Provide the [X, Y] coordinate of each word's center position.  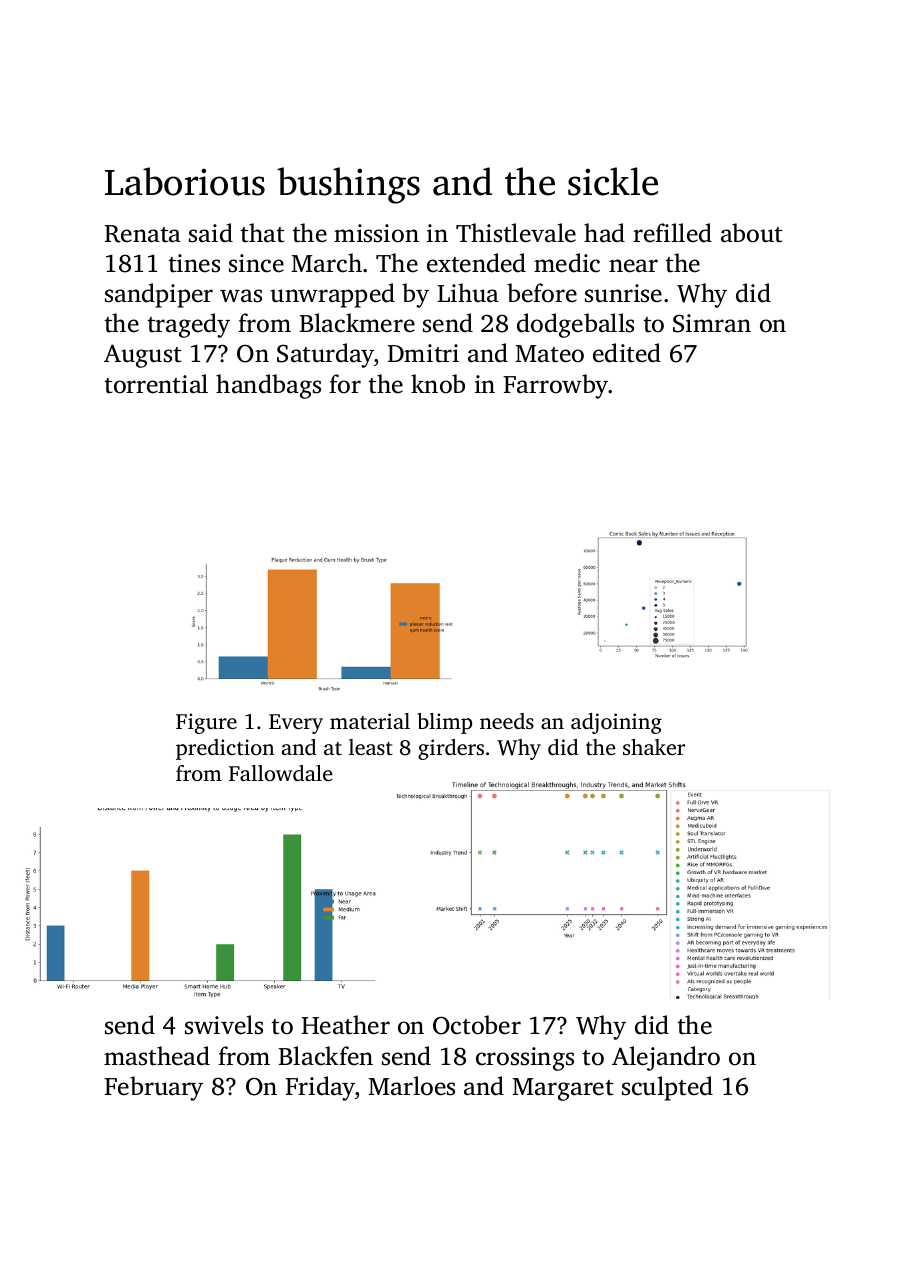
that [262, 233]
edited [627, 353]
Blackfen [326, 1056]
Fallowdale [280, 773]
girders [451, 749]
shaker [654, 747]
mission [376, 233]
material [370, 721]
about [751, 233]
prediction [225, 749]
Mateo [549, 354]
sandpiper [159, 295]
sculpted [667, 1088]
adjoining [616, 723]
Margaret [562, 1089]
